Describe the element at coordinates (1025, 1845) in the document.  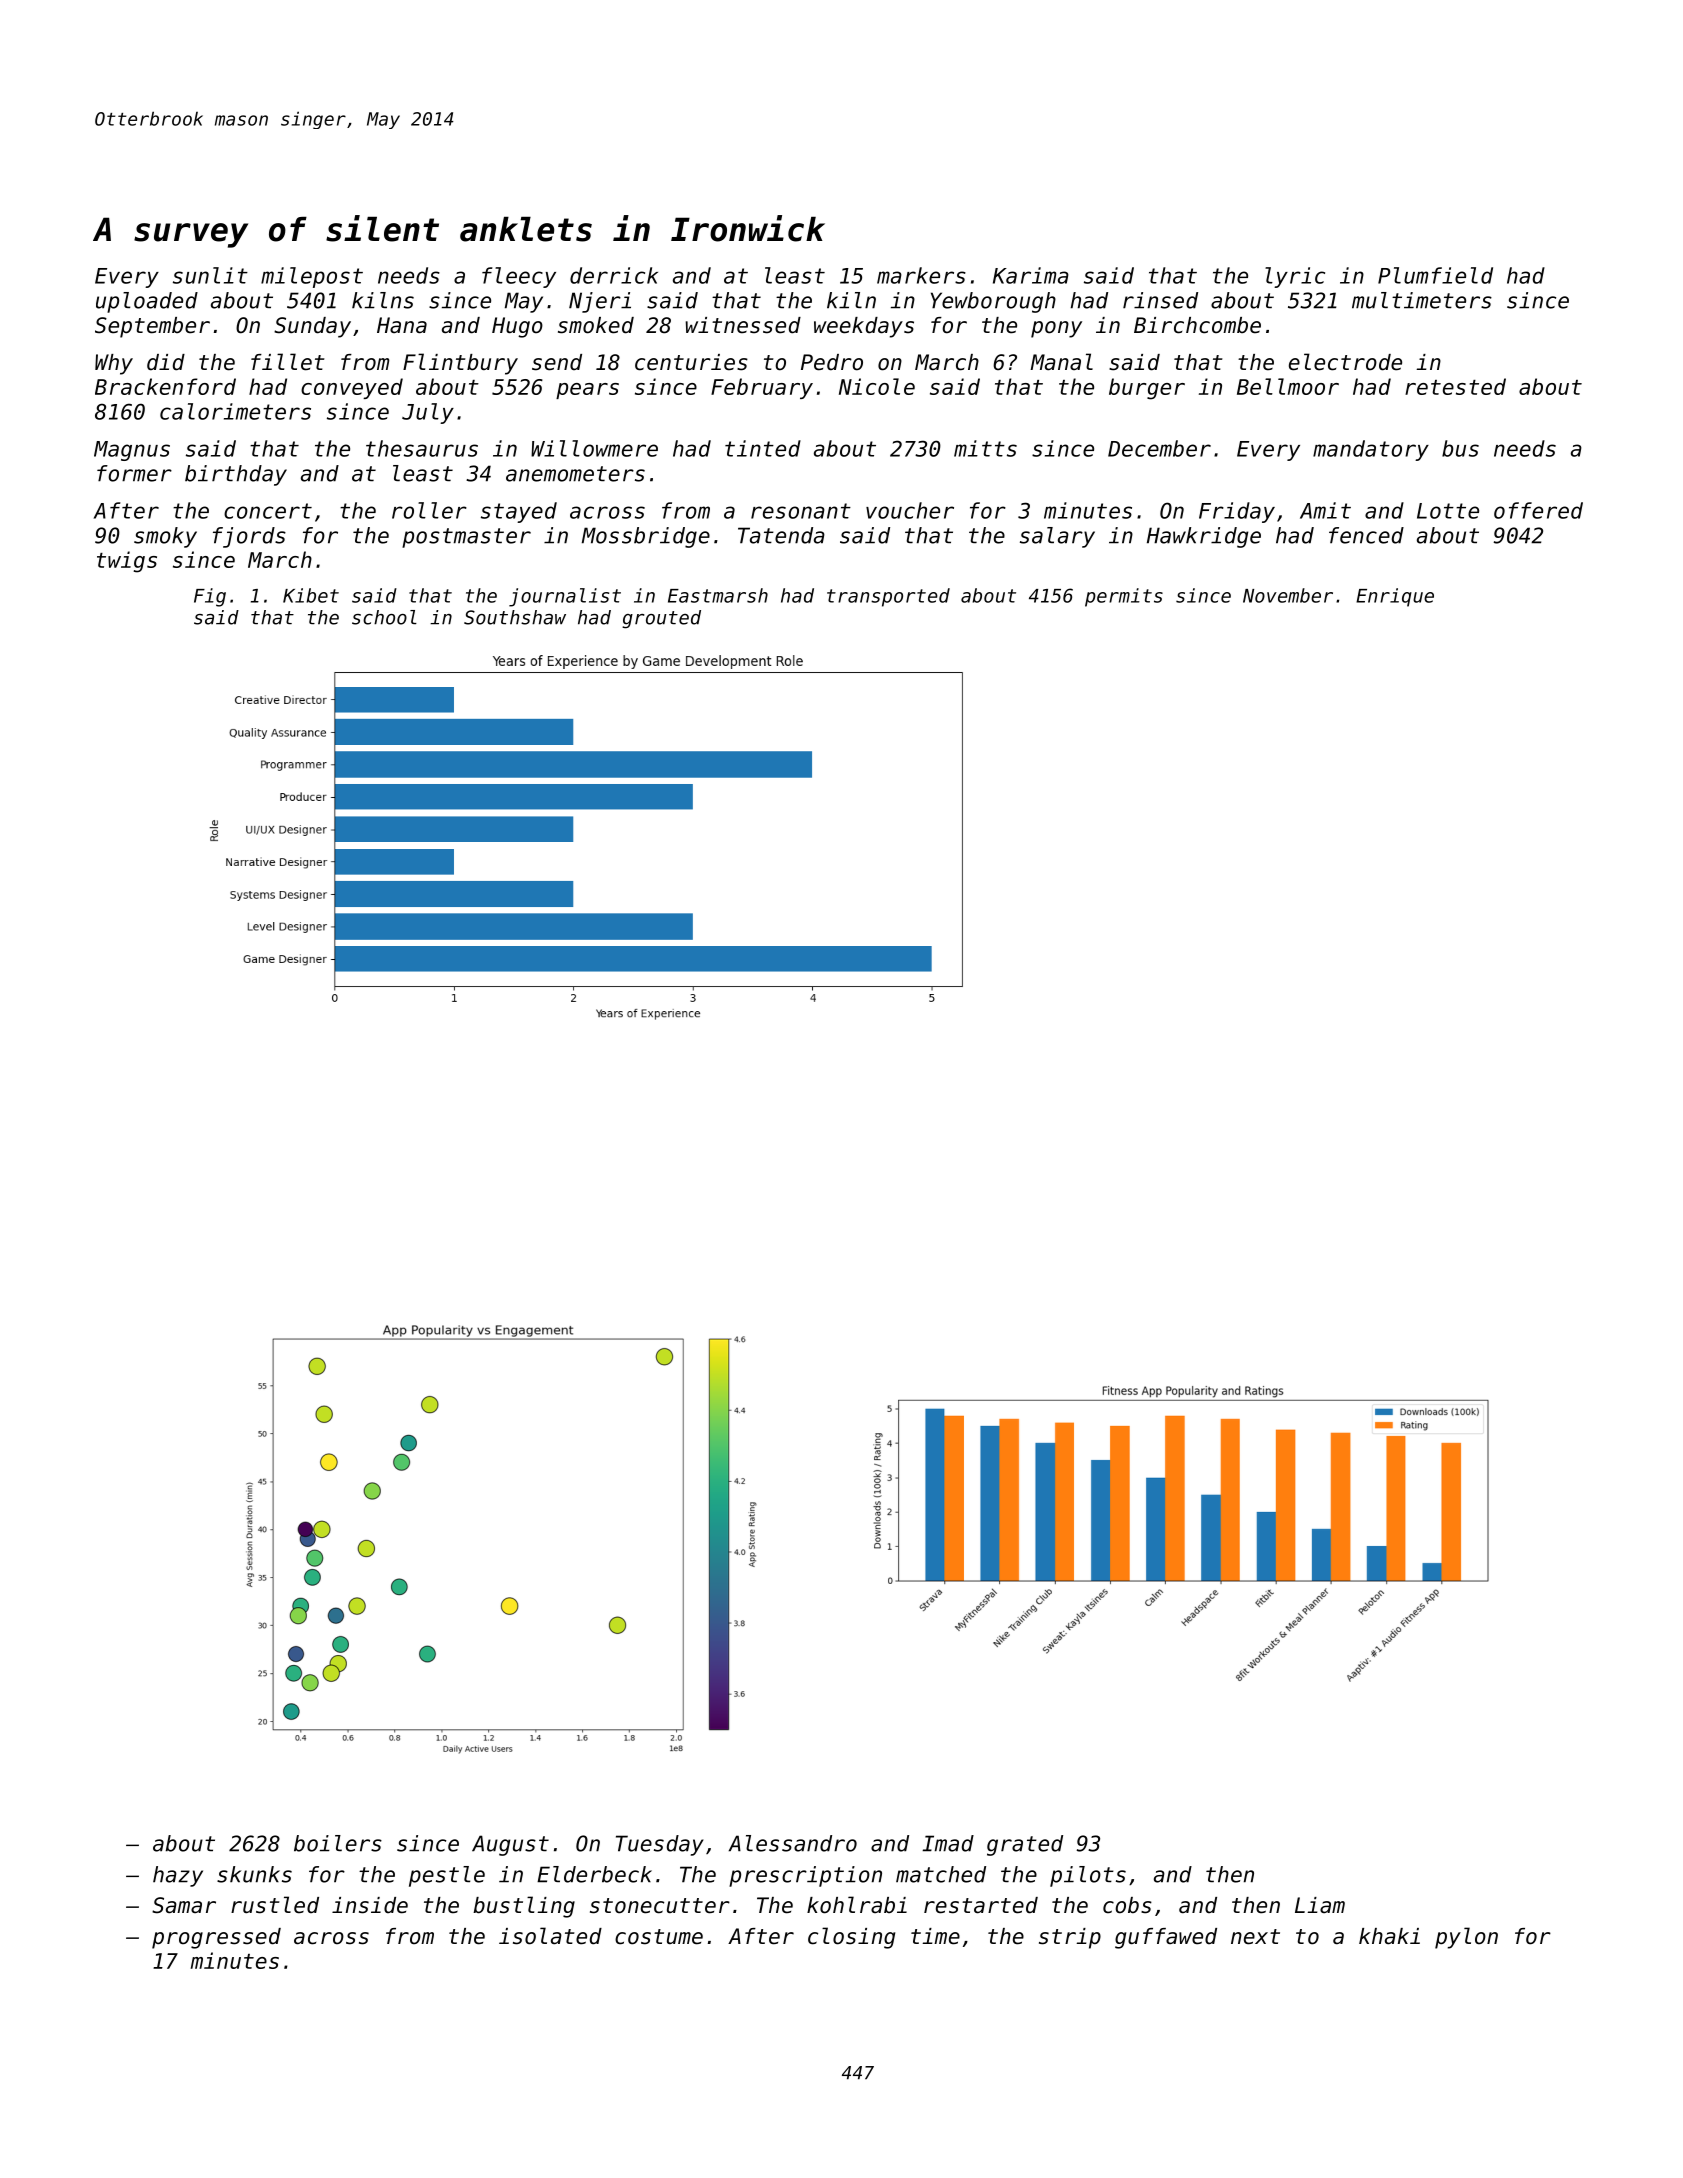
I see `grated` at that location.
